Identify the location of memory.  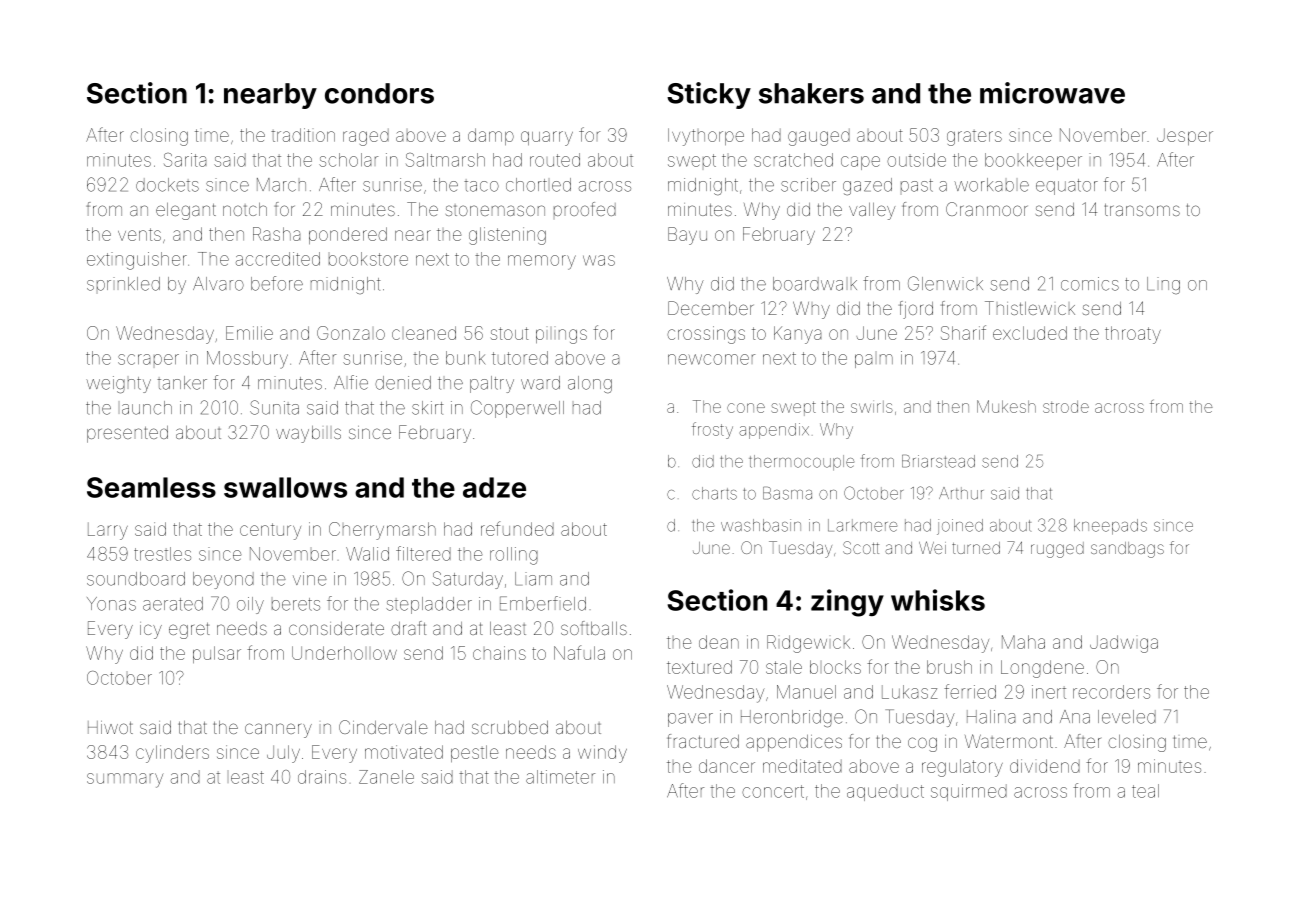
(542, 262).
